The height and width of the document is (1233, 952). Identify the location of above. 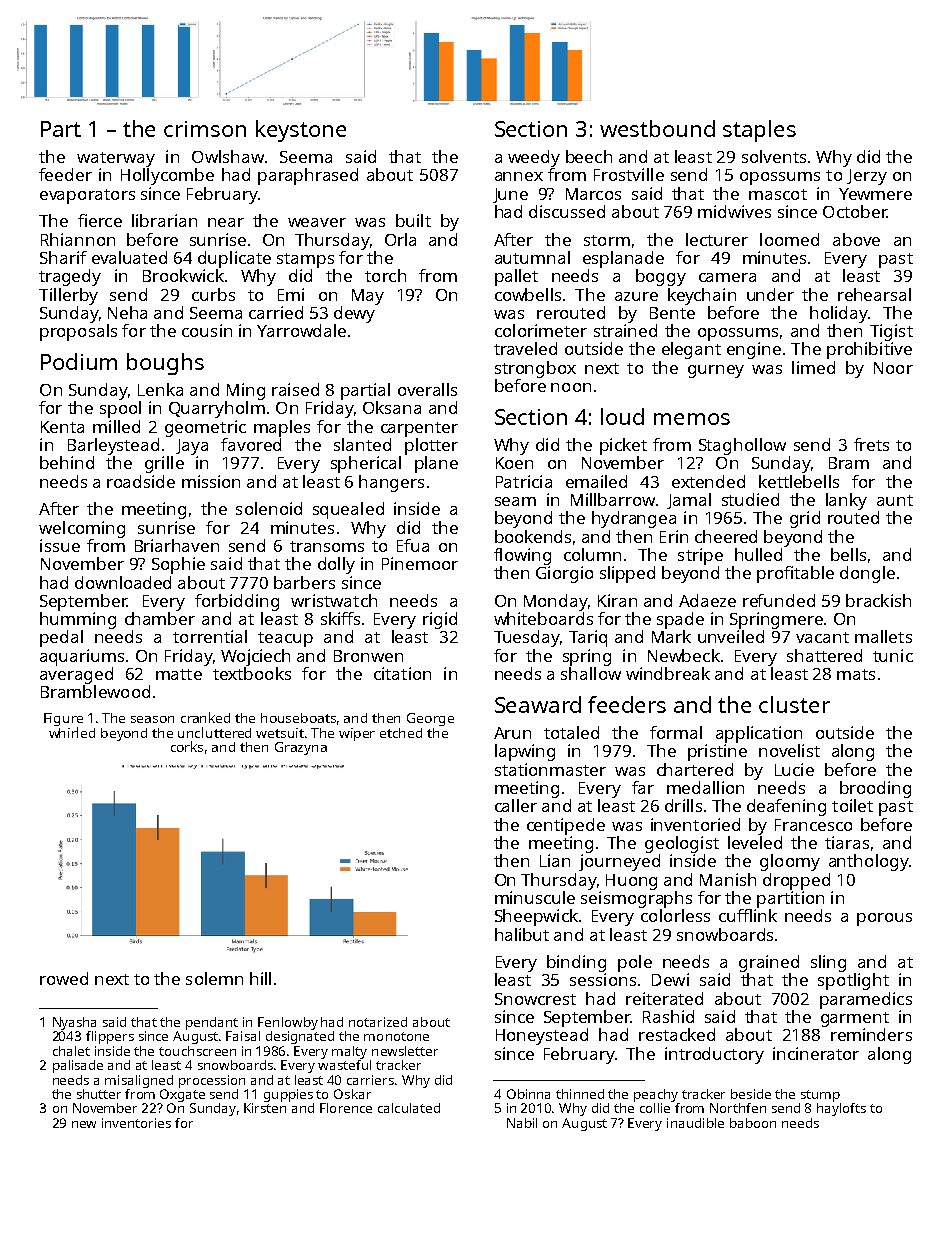
(856, 239).
